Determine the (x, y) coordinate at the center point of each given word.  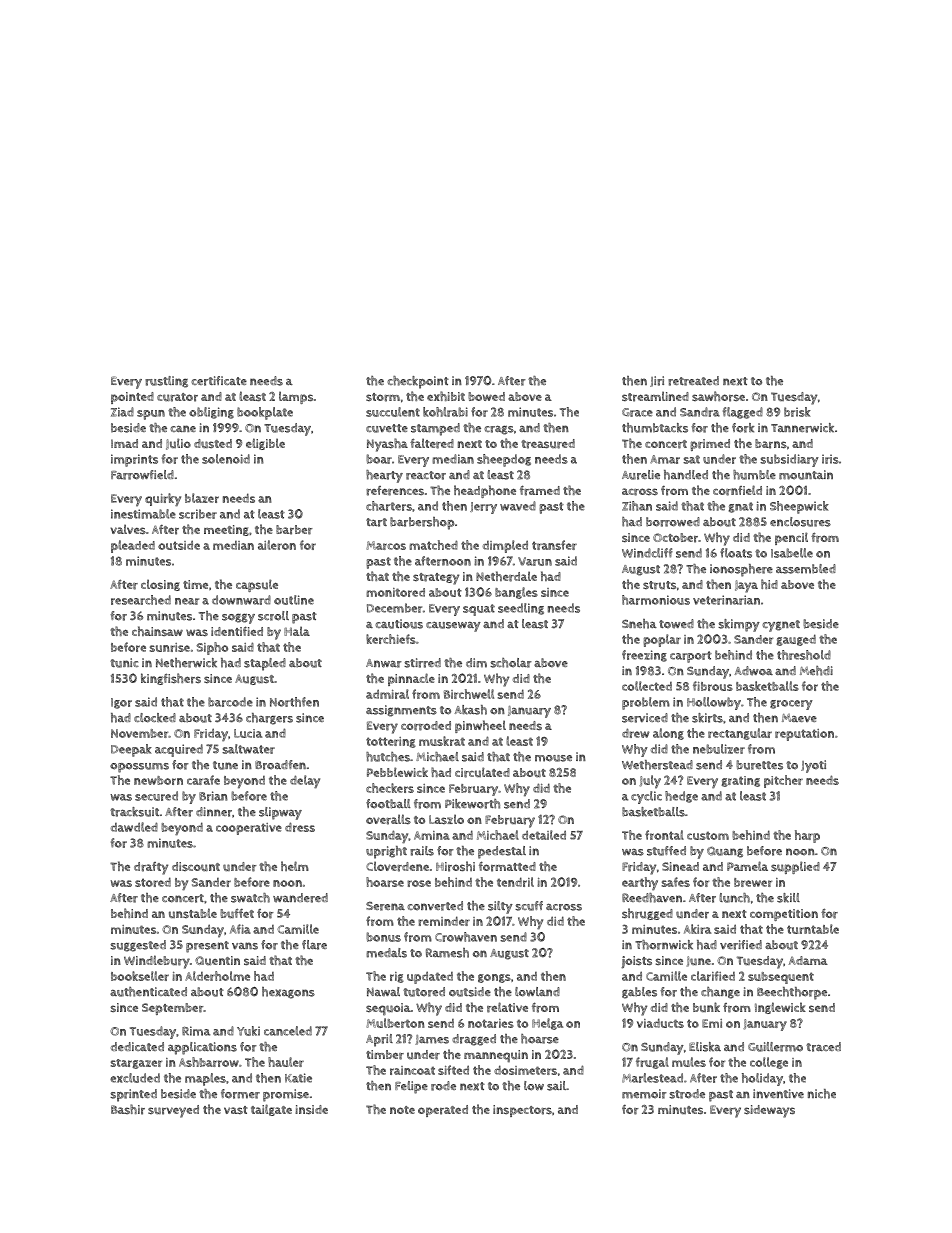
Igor (121, 703)
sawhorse (718, 396)
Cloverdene (397, 866)
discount (196, 866)
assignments (401, 711)
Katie (298, 1078)
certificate (219, 381)
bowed (486, 396)
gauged (796, 640)
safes (676, 882)
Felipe (411, 1087)
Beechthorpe (792, 993)
